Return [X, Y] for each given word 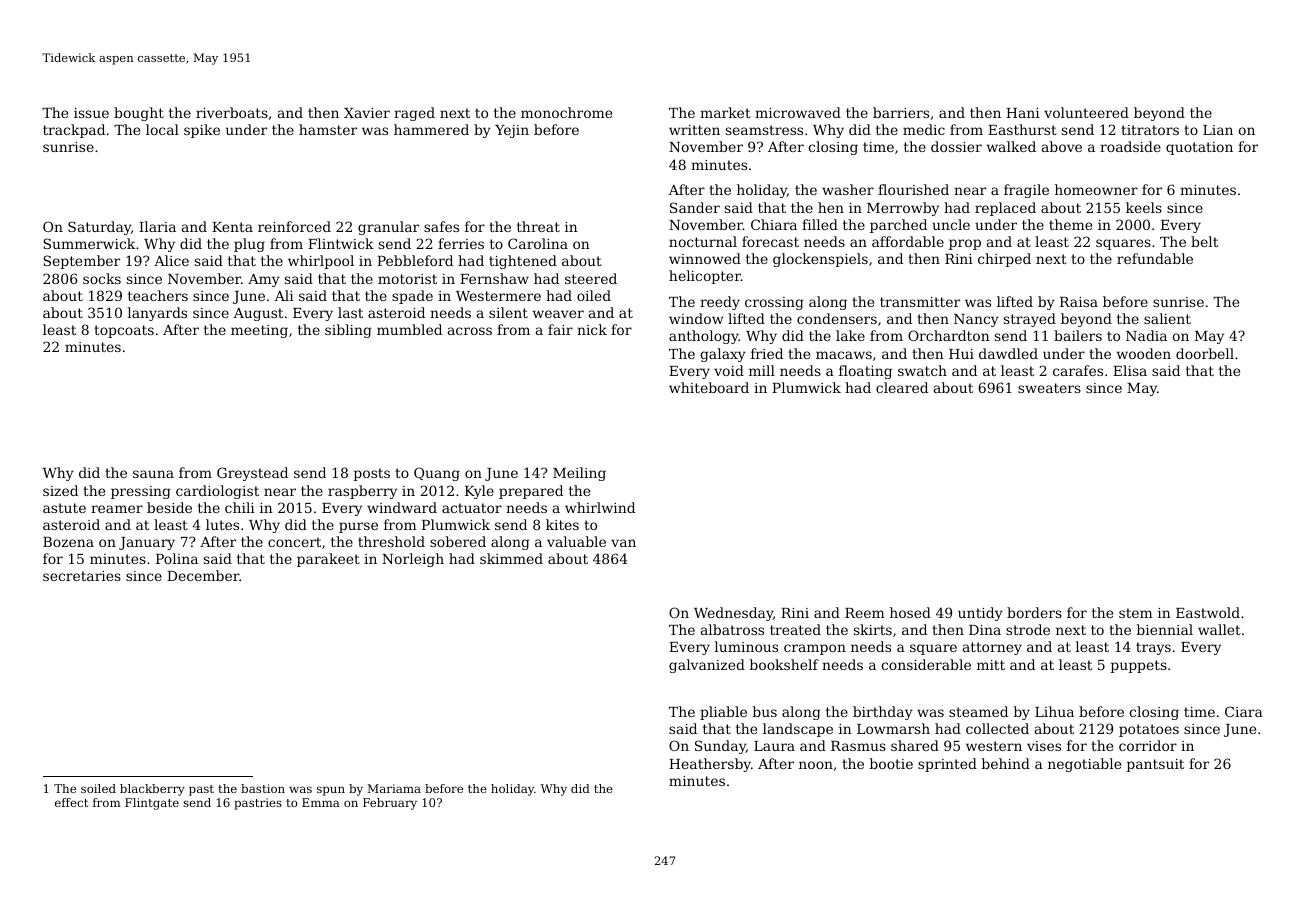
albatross [732, 629]
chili [240, 507]
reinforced [294, 226]
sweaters [1049, 388]
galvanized [707, 666]
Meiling [579, 474]
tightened [523, 262]
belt [1204, 241]
